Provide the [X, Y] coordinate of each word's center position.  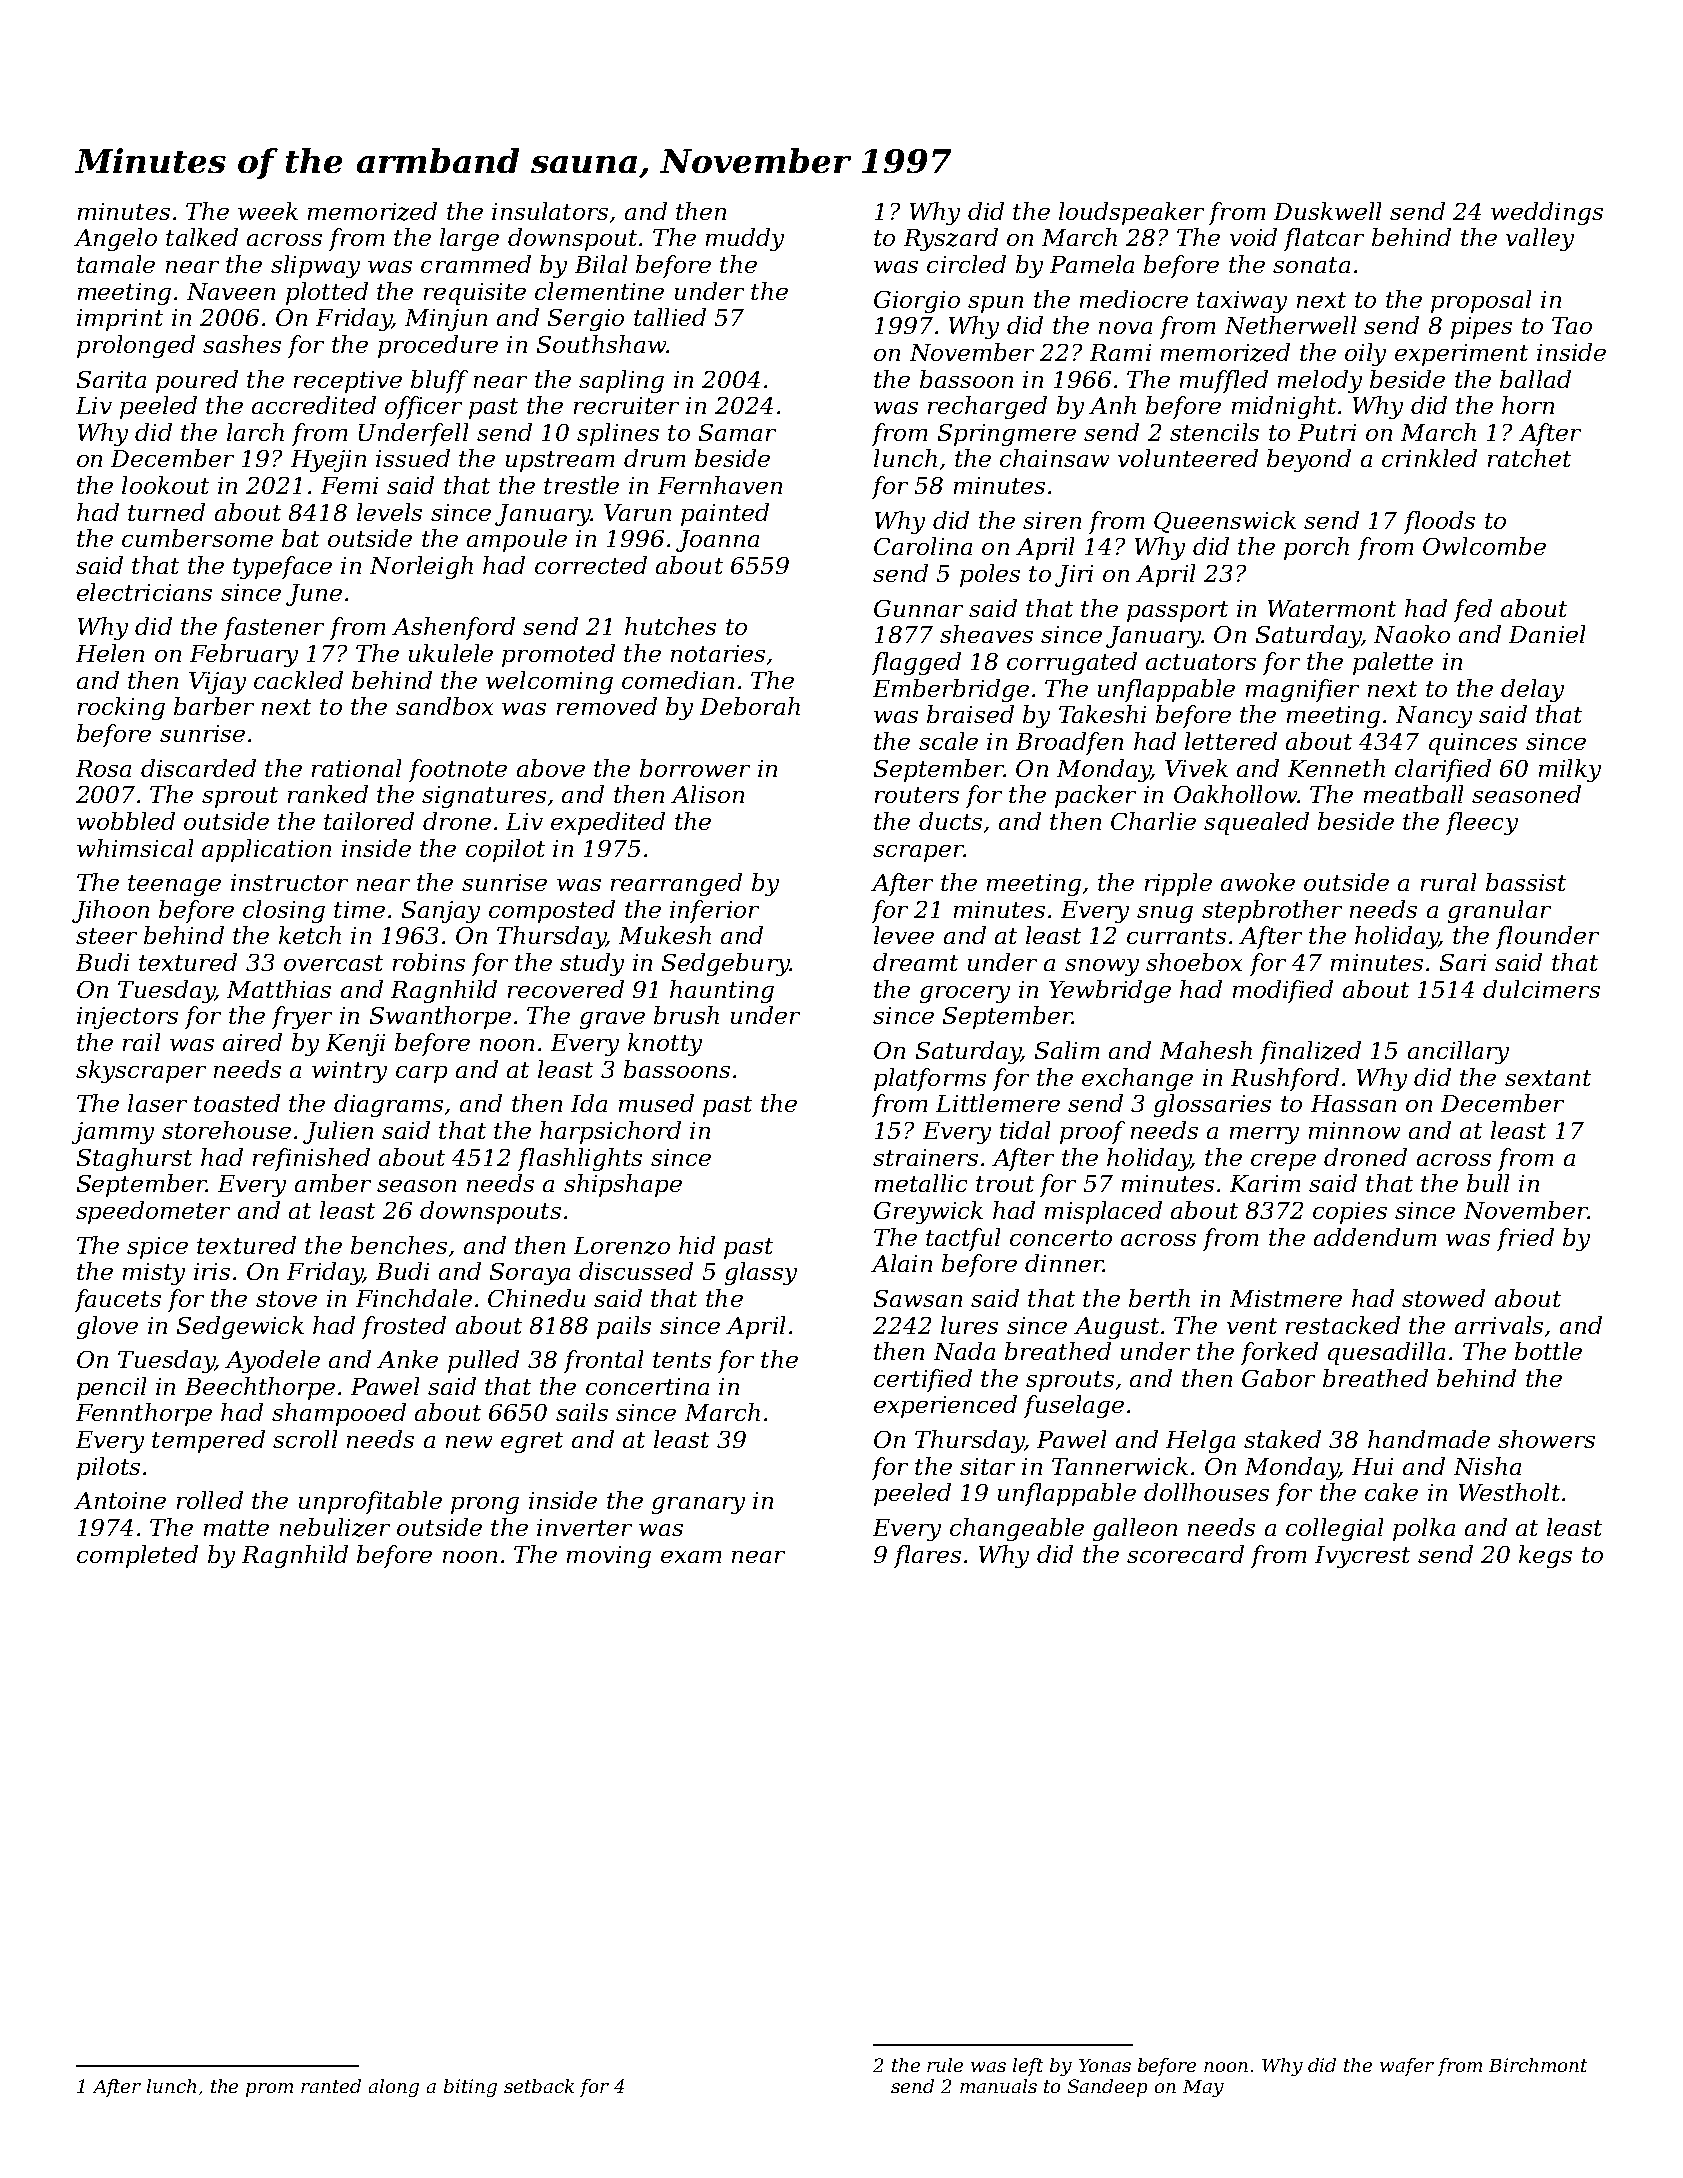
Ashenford [453, 628]
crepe [1283, 1162]
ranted [331, 2086]
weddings [1547, 213]
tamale [116, 264]
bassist [1526, 882]
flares [927, 1556]
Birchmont [1538, 2065]
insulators [550, 211]
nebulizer [335, 1527]
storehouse [226, 1130]
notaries [718, 653]
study [592, 964]
